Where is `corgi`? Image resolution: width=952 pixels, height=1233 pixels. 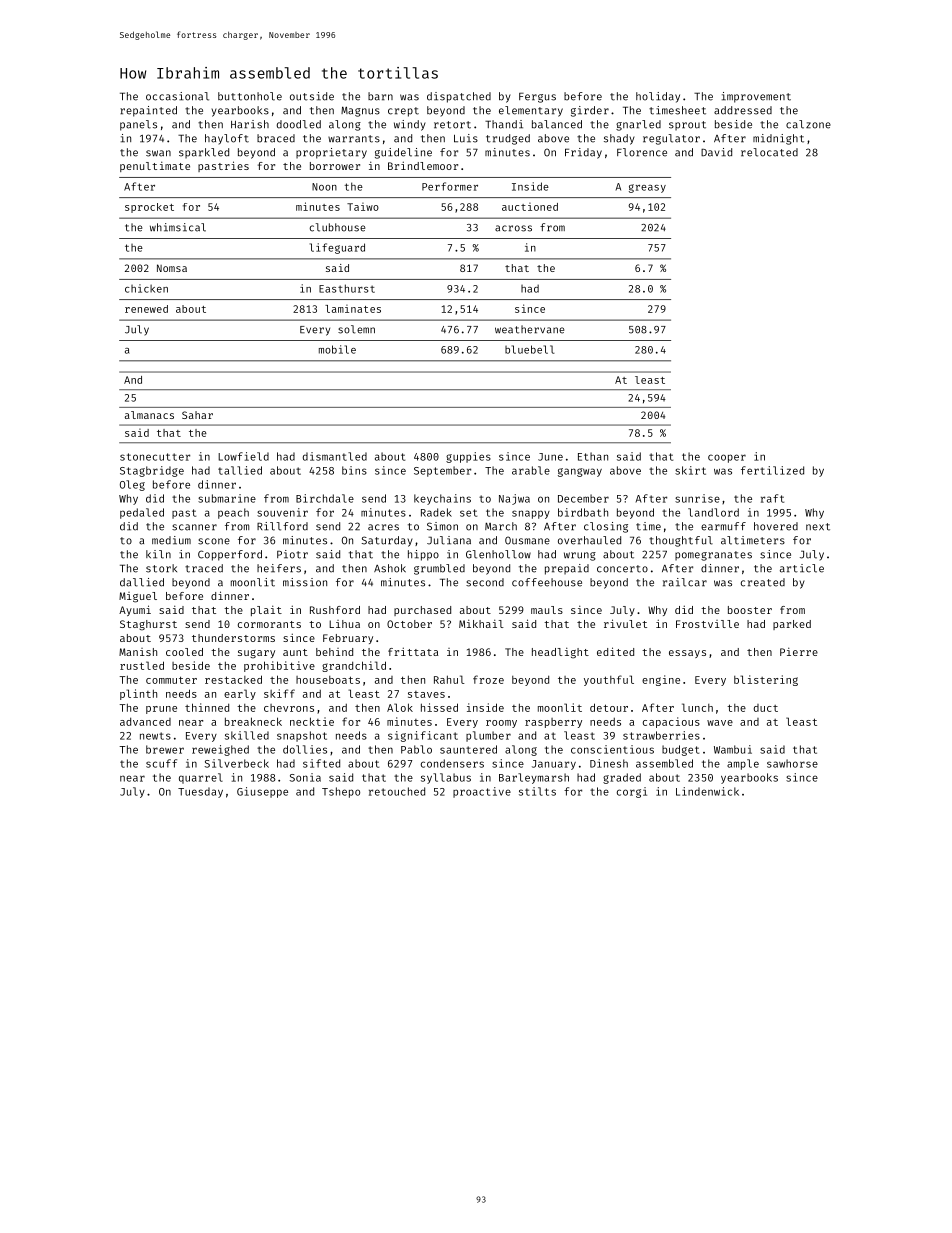 corgi is located at coordinates (632, 792).
